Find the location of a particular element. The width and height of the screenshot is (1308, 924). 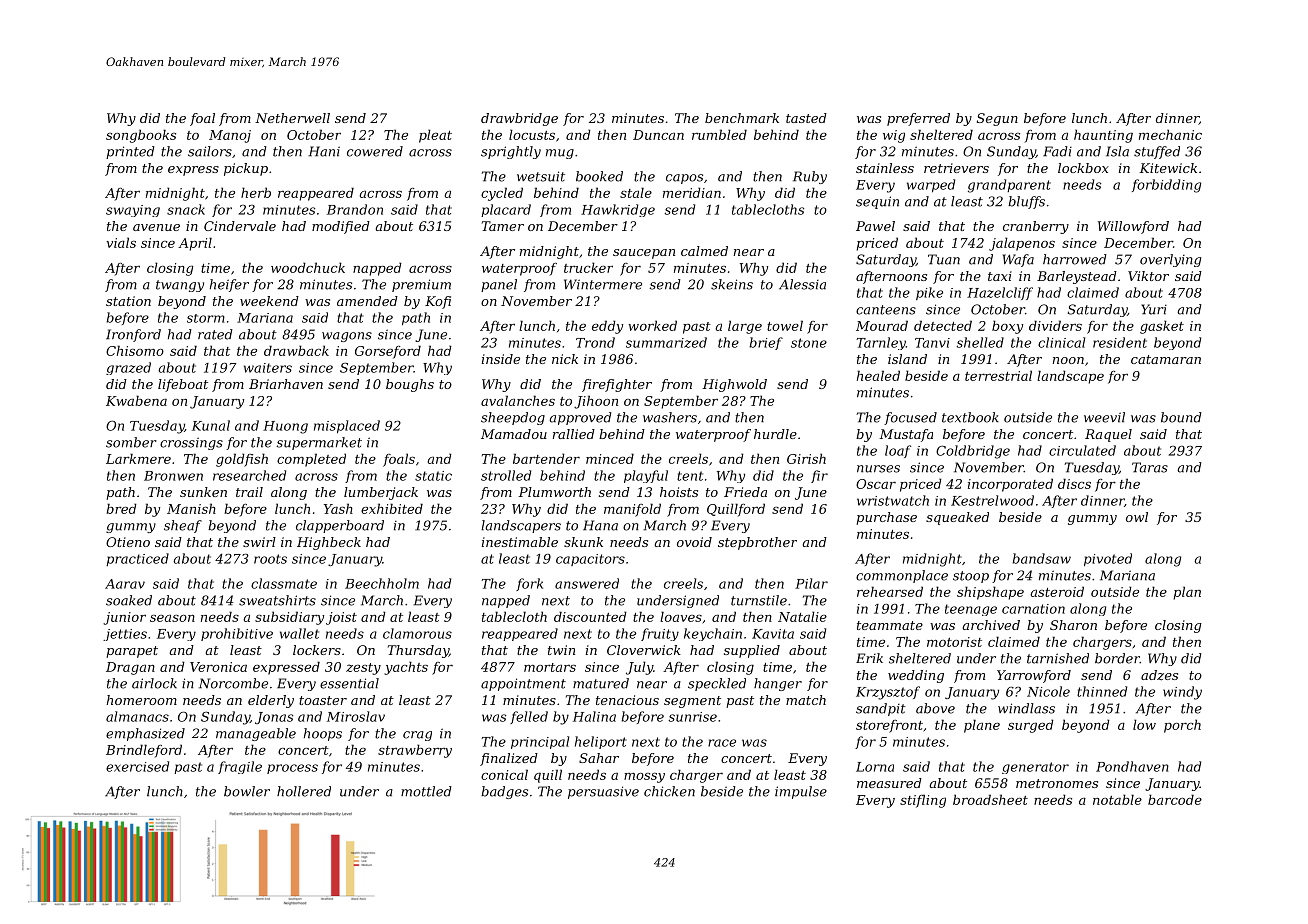

mottled is located at coordinates (426, 791).
